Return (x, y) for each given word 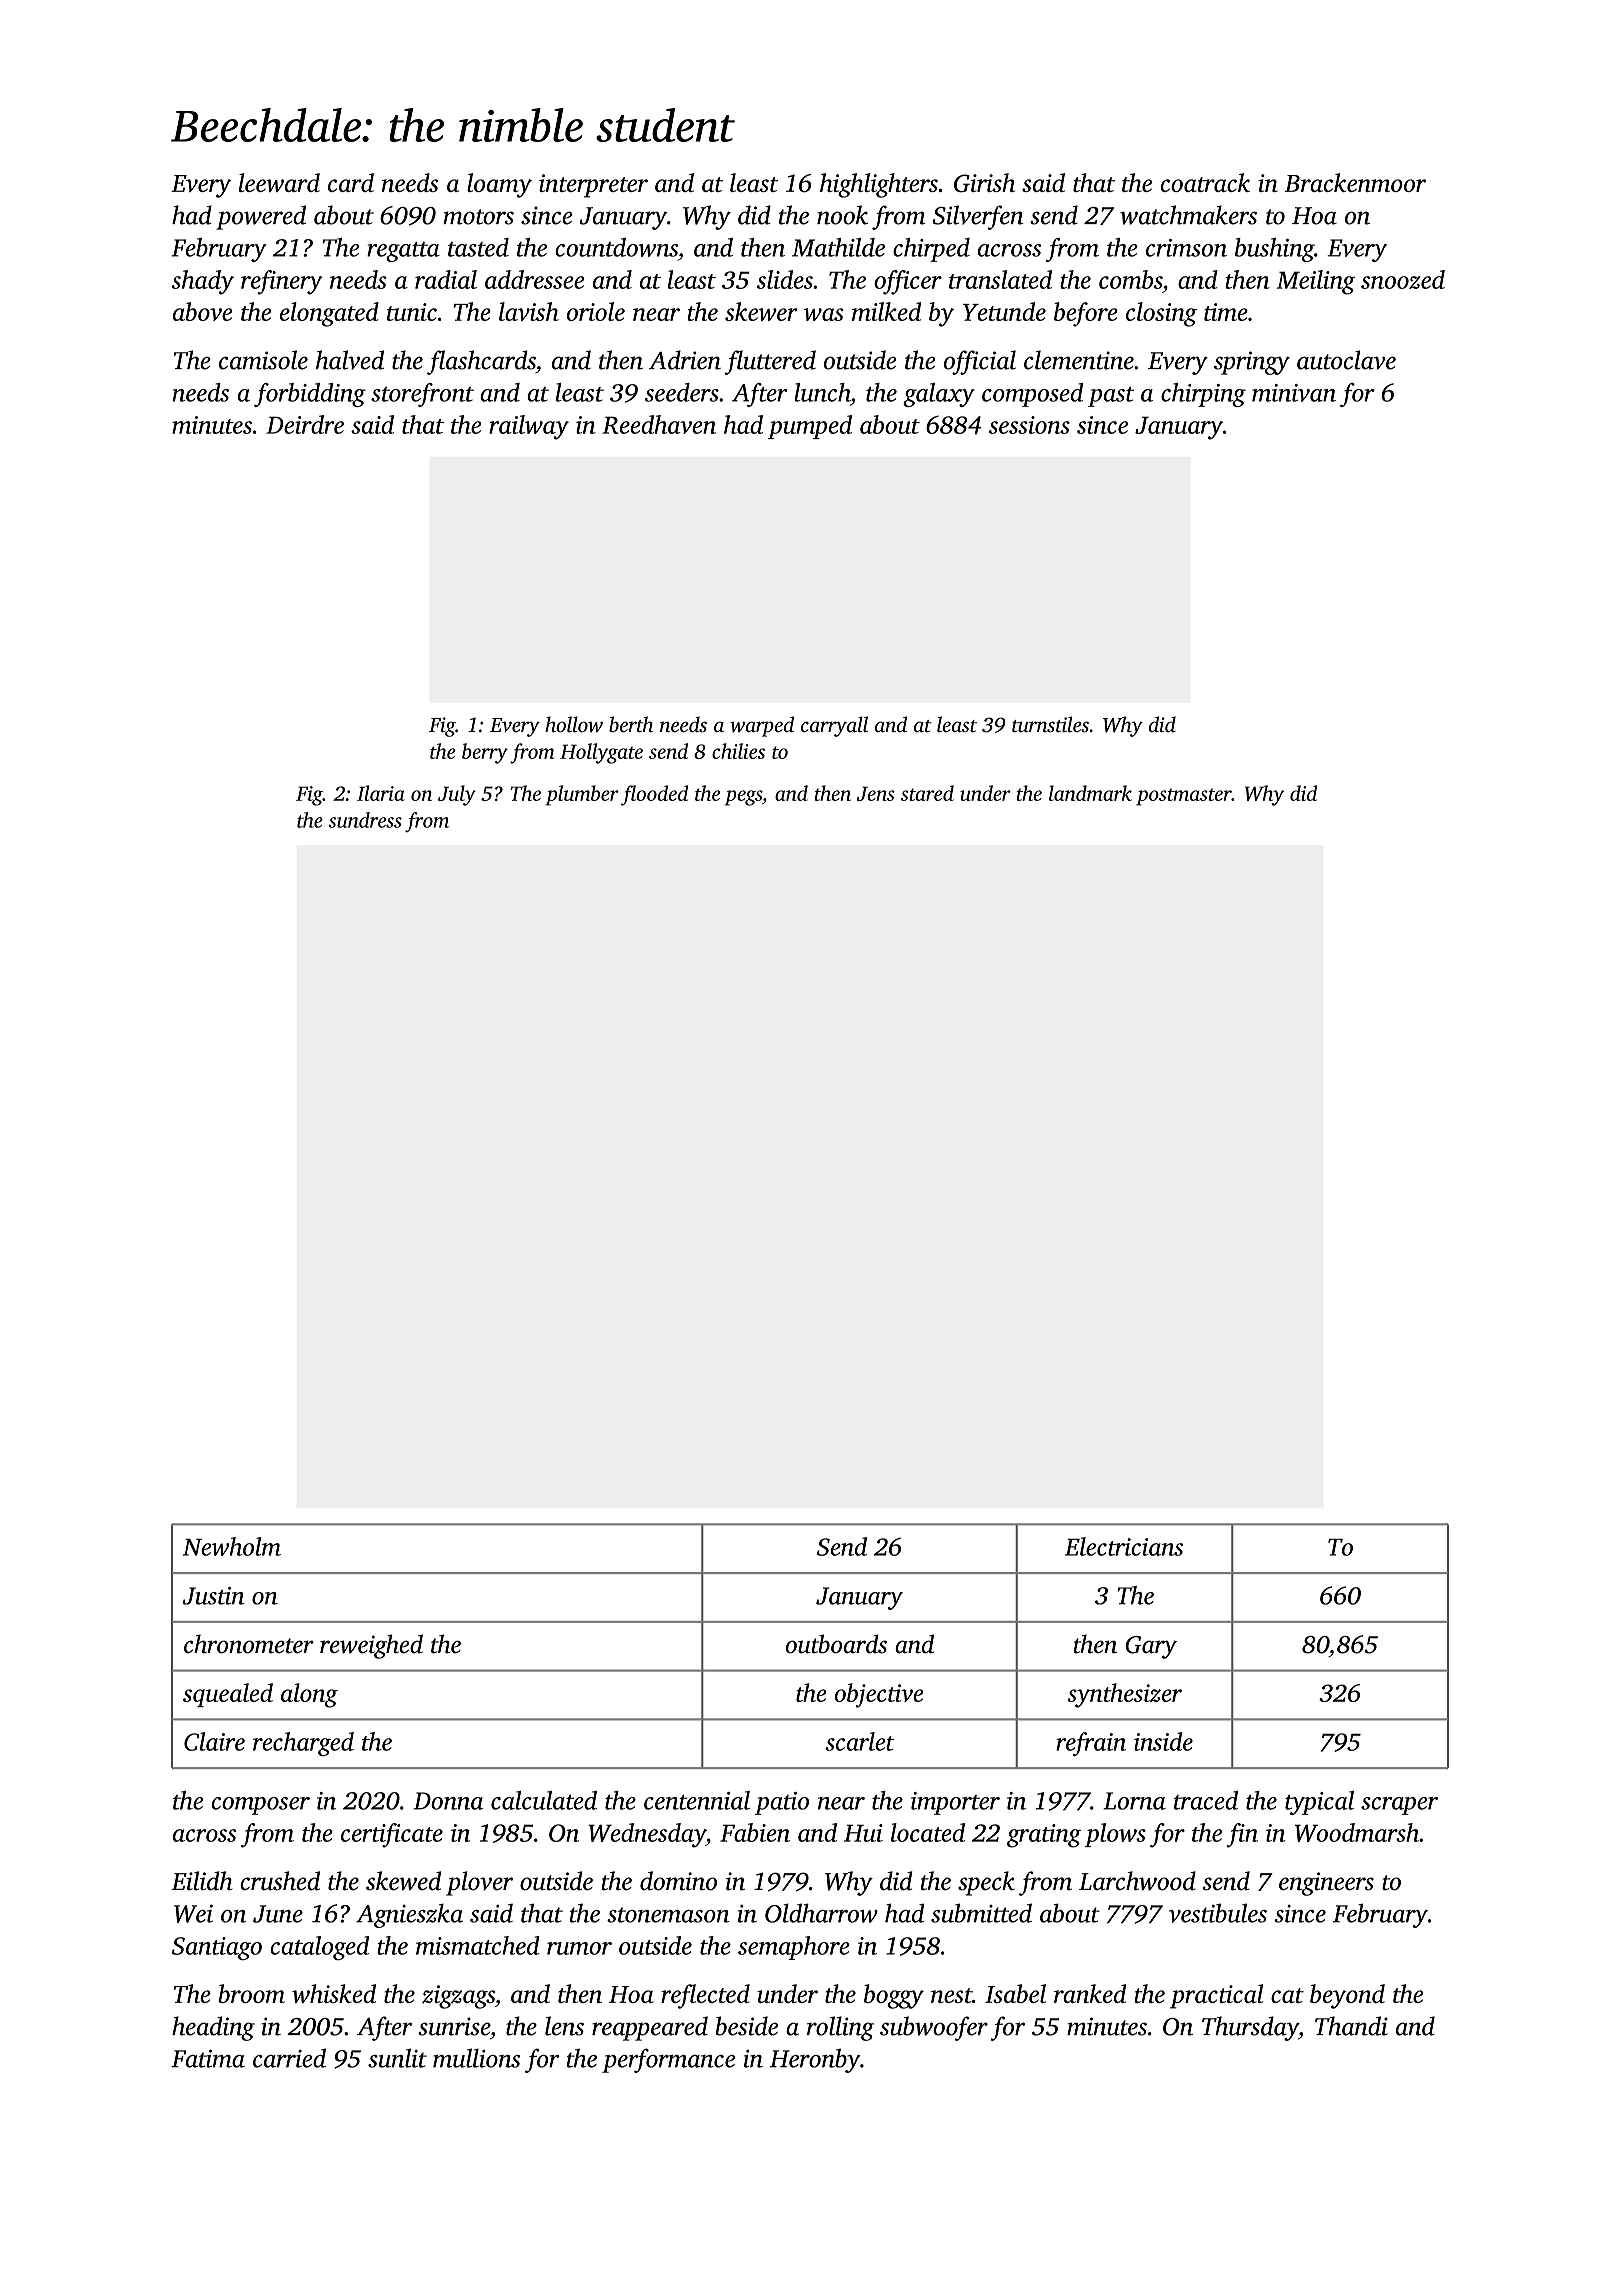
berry (485, 753)
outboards (836, 1644)
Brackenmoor (1355, 182)
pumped (810, 427)
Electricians (1124, 1546)
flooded (654, 795)
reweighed (371, 1646)
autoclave (1346, 360)
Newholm (232, 1546)
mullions (476, 2058)
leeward (279, 182)
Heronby (815, 2060)
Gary (1151, 1647)
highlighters (879, 185)
